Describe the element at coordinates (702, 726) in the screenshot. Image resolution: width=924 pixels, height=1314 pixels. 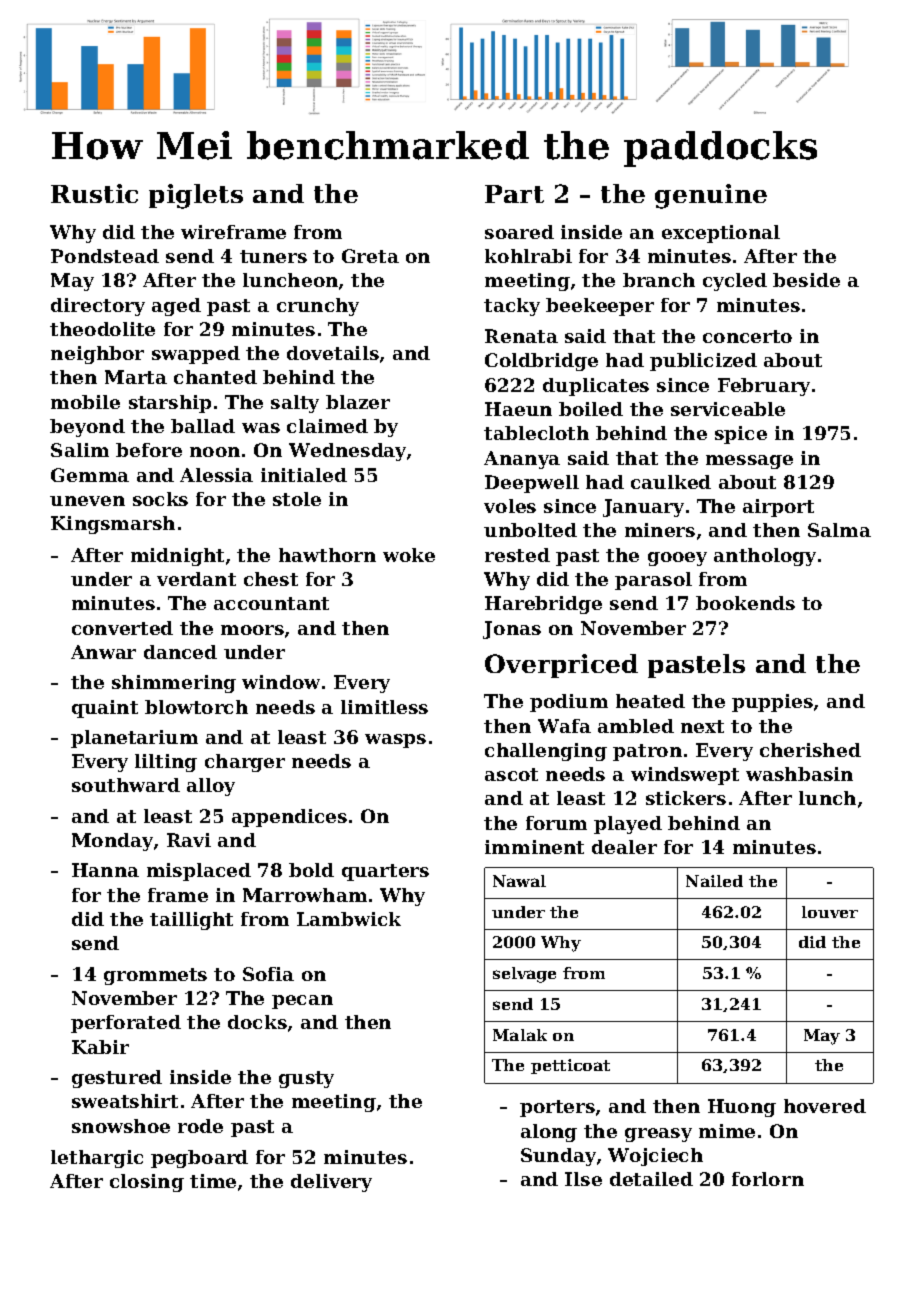
I see `next` at that location.
